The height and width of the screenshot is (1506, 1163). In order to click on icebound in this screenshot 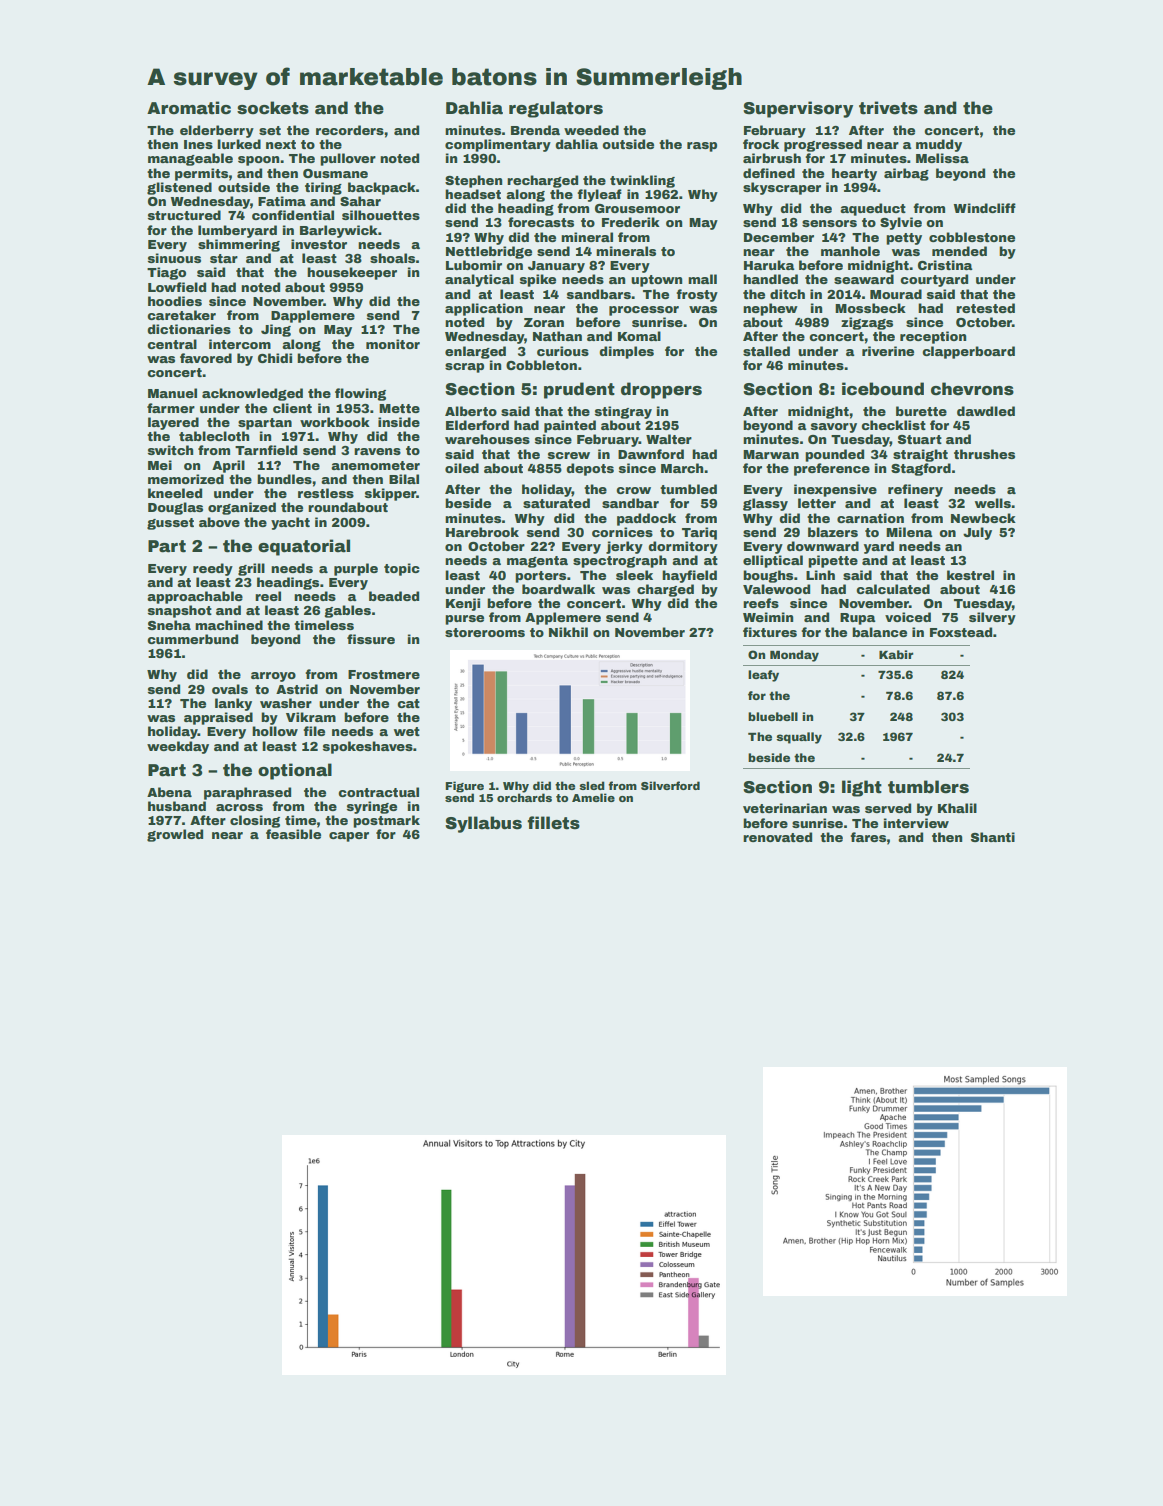, I will do `click(883, 389)`.
